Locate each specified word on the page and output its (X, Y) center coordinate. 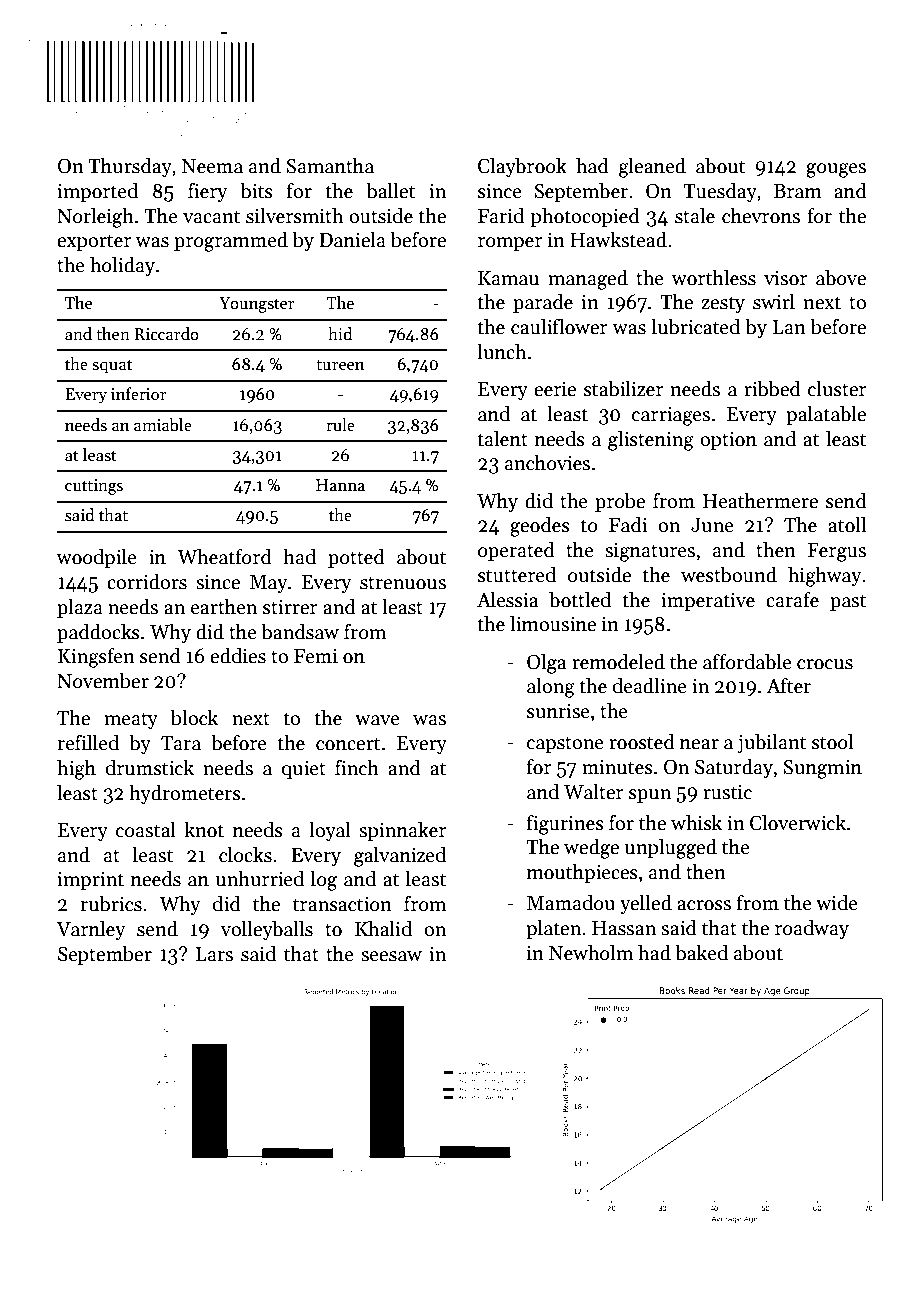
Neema (212, 166)
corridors (147, 582)
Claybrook (522, 167)
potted (356, 558)
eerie (555, 389)
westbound (729, 575)
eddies (238, 656)
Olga (546, 664)
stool (832, 742)
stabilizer (624, 389)
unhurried (260, 879)
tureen (340, 365)
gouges (836, 170)
